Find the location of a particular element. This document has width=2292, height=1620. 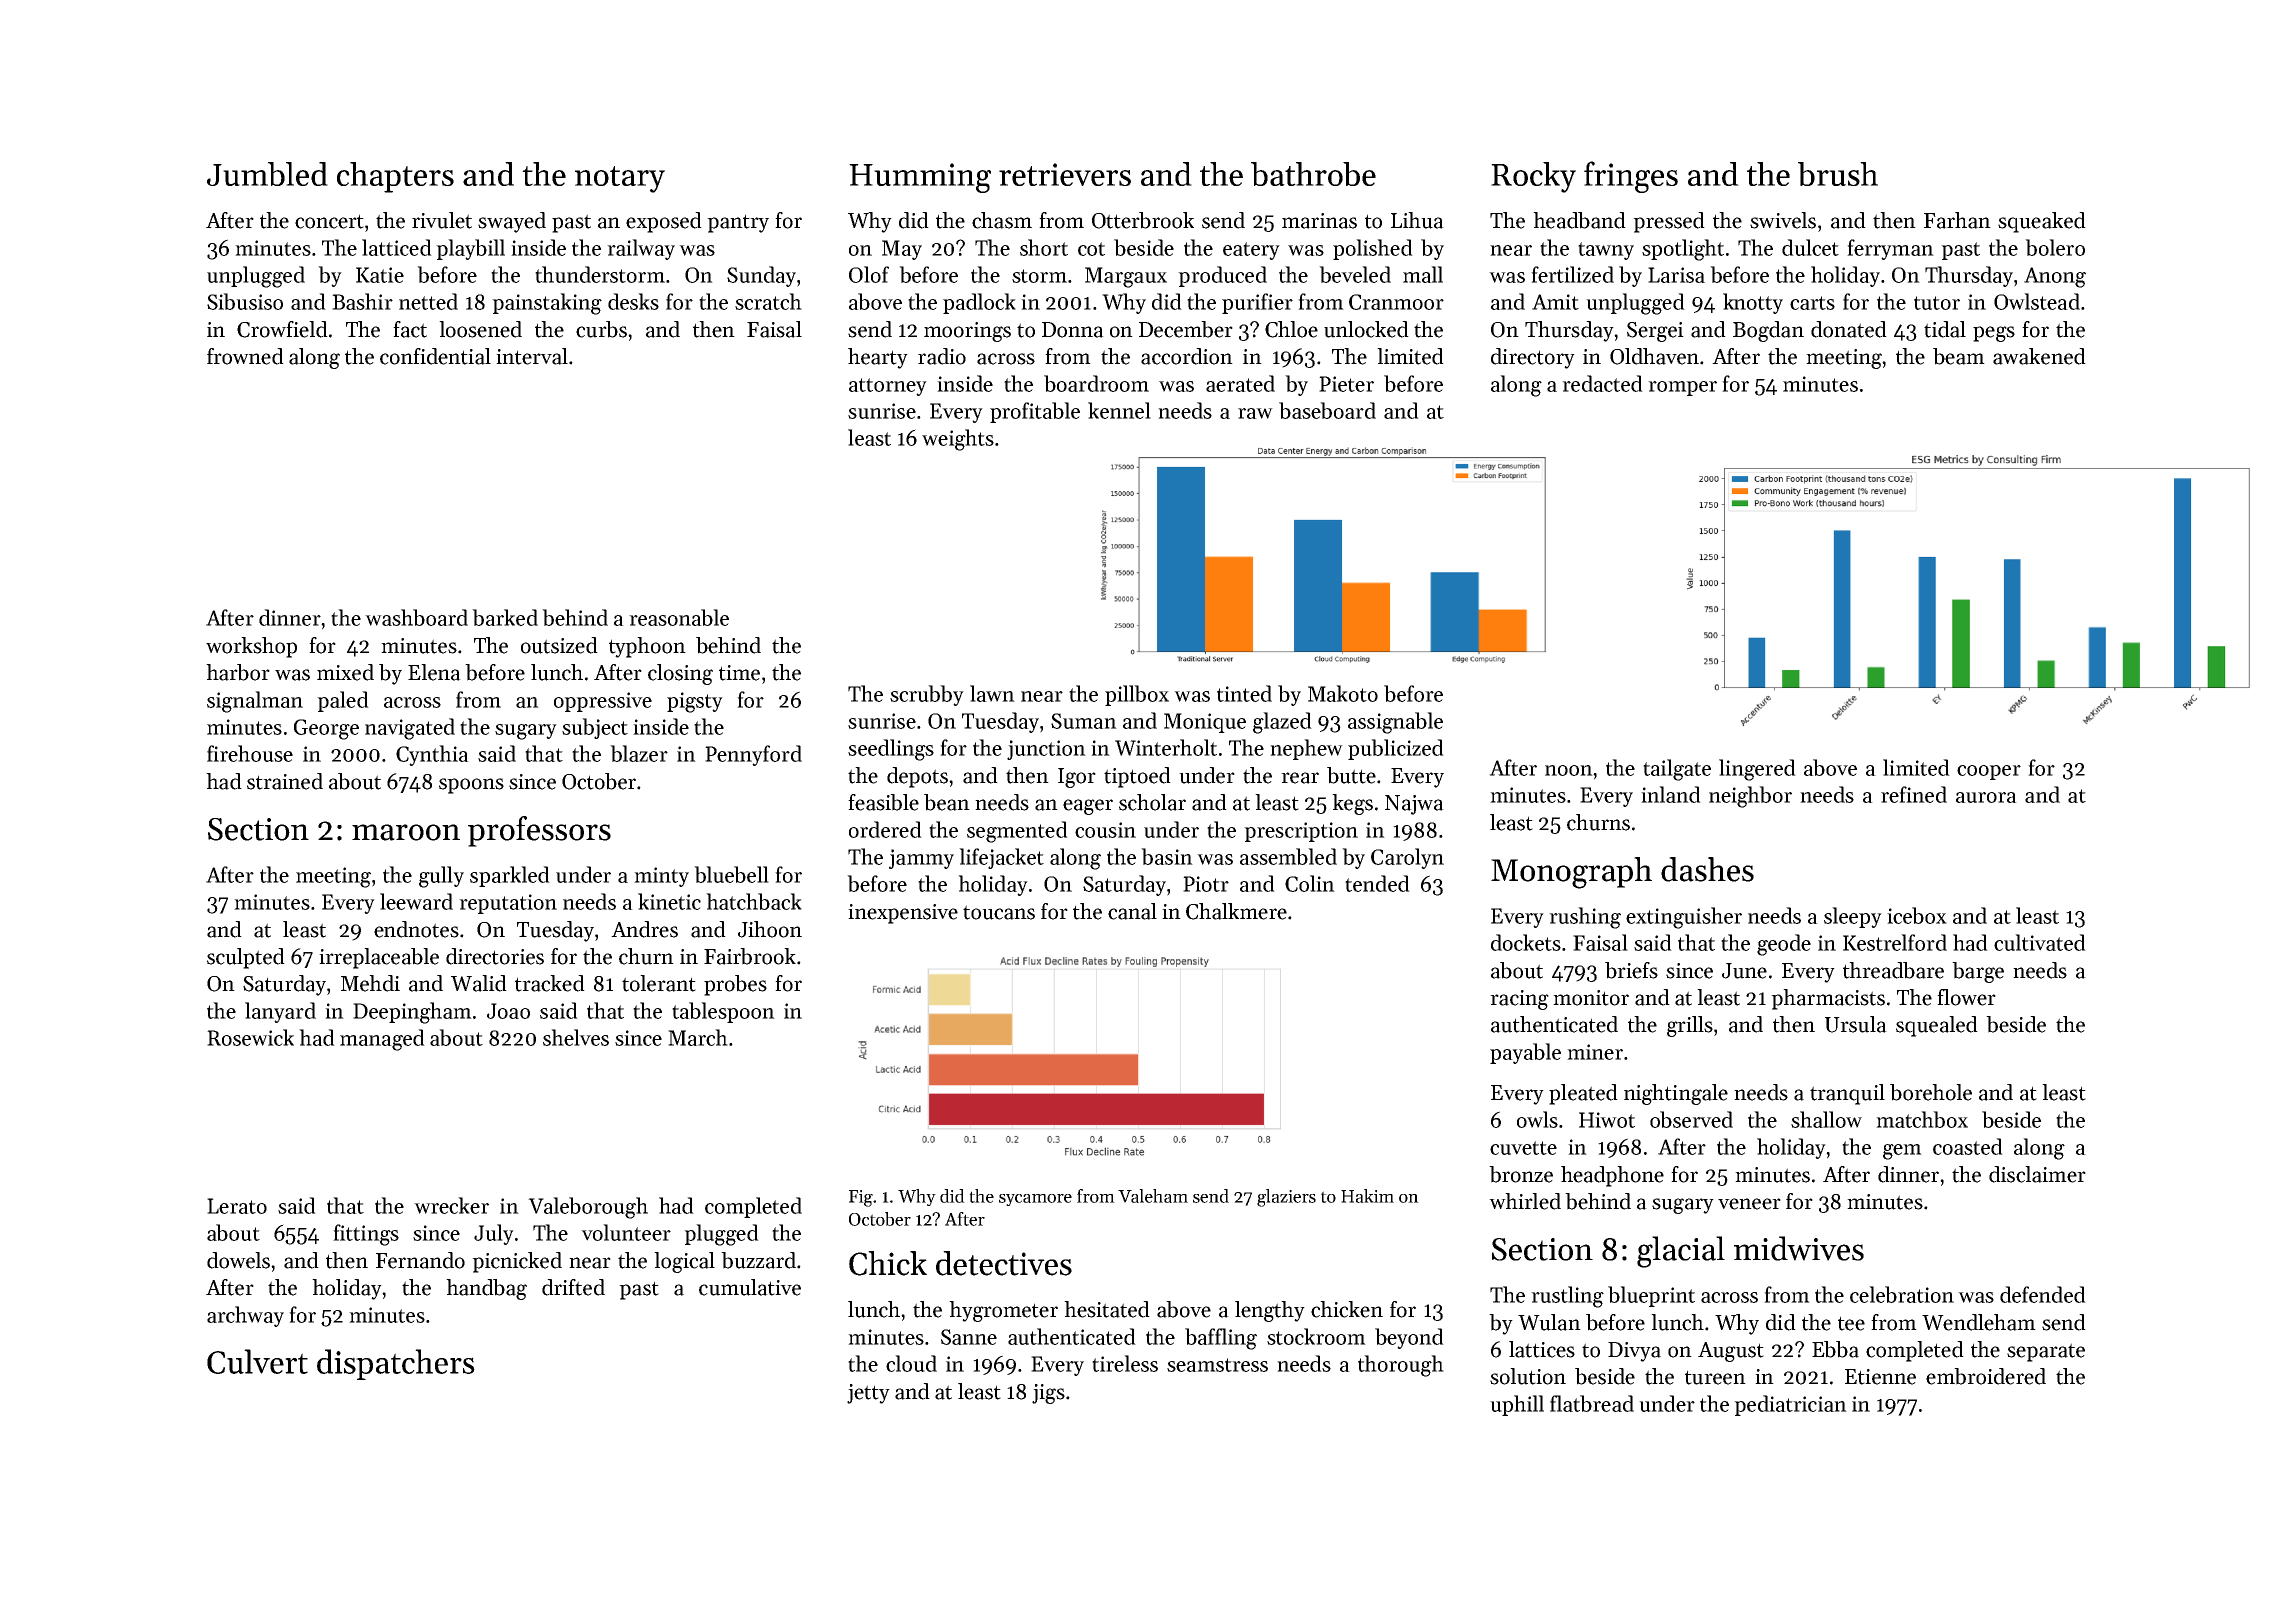

latticed is located at coordinates (397, 247).
